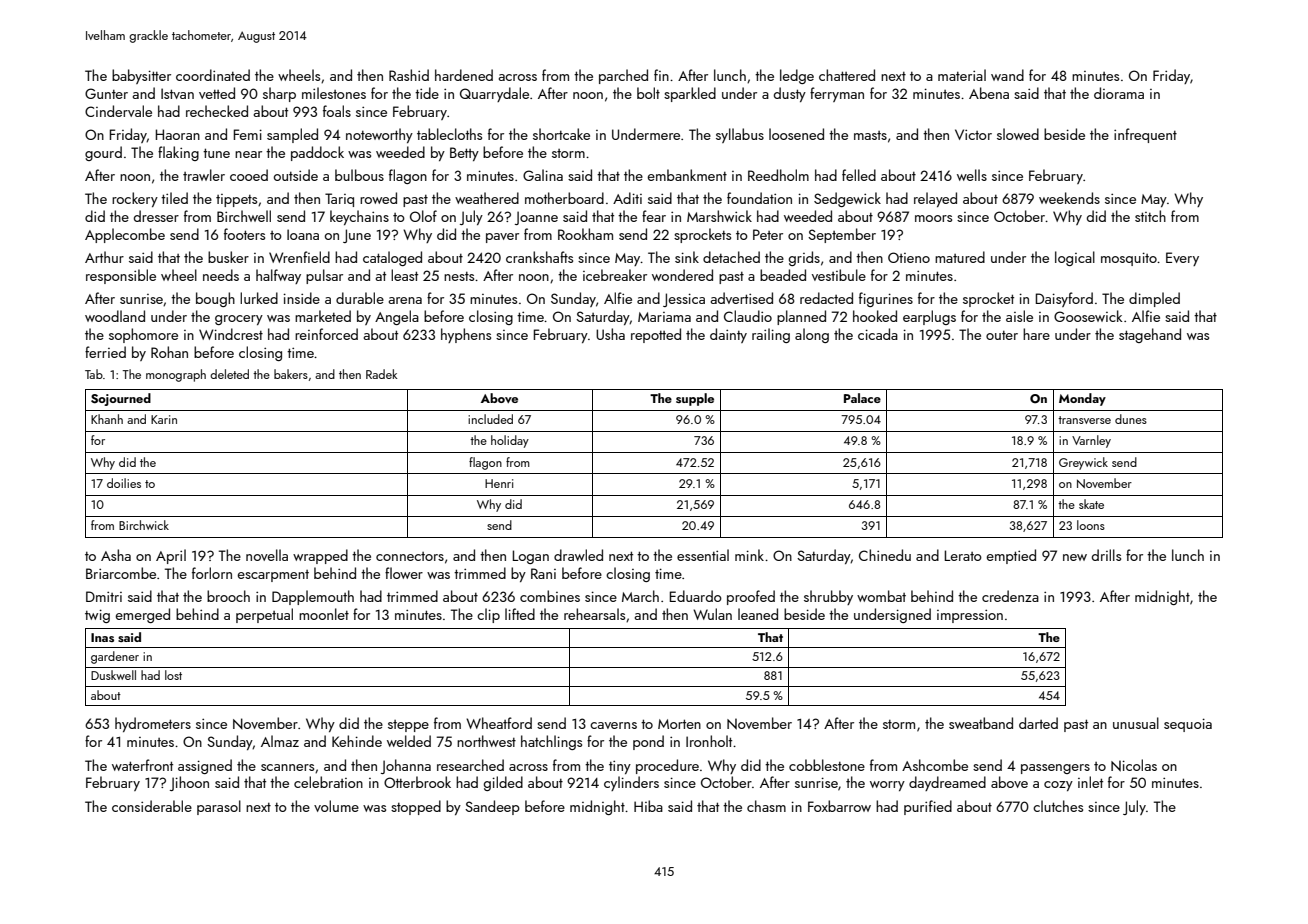  I want to click on novella, so click(267, 555).
